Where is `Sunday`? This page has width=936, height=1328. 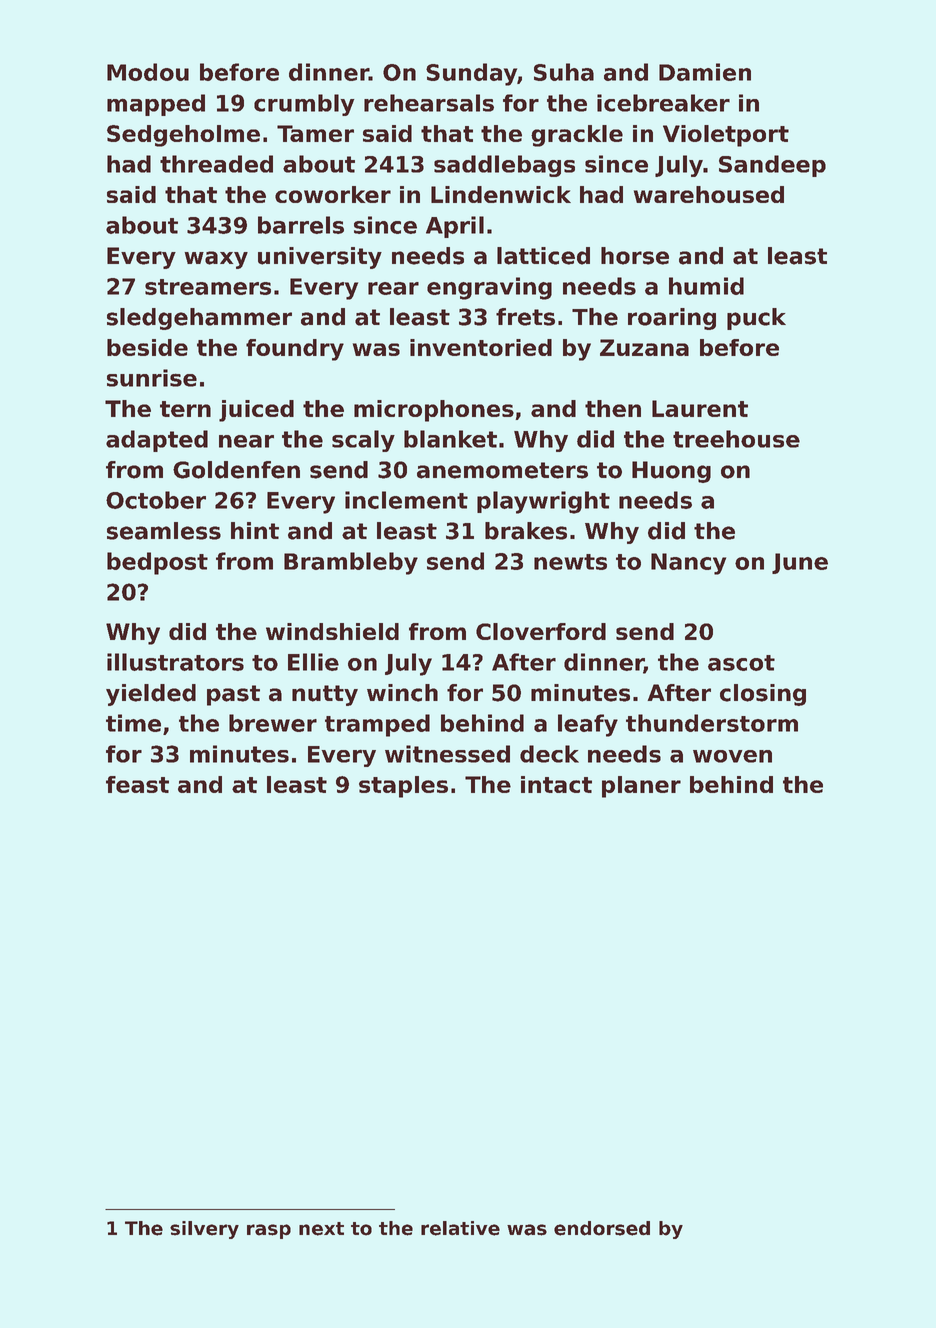
Sunday is located at coordinates (471, 74).
